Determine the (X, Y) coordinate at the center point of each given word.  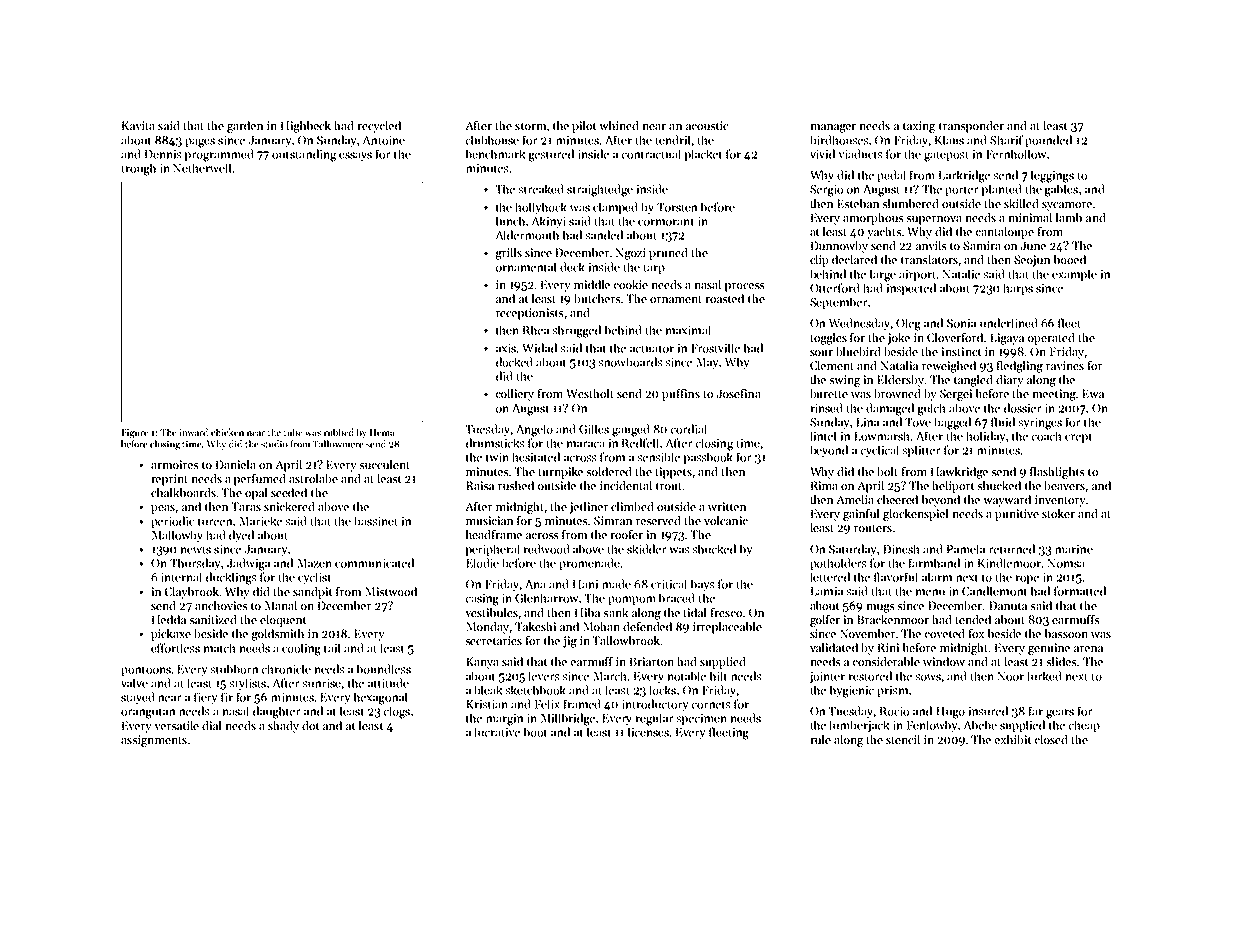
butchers (597, 298)
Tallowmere (338, 444)
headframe (494, 534)
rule (821, 739)
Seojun (1032, 261)
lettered (830, 577)
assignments (154, 741)
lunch (510, 221)
